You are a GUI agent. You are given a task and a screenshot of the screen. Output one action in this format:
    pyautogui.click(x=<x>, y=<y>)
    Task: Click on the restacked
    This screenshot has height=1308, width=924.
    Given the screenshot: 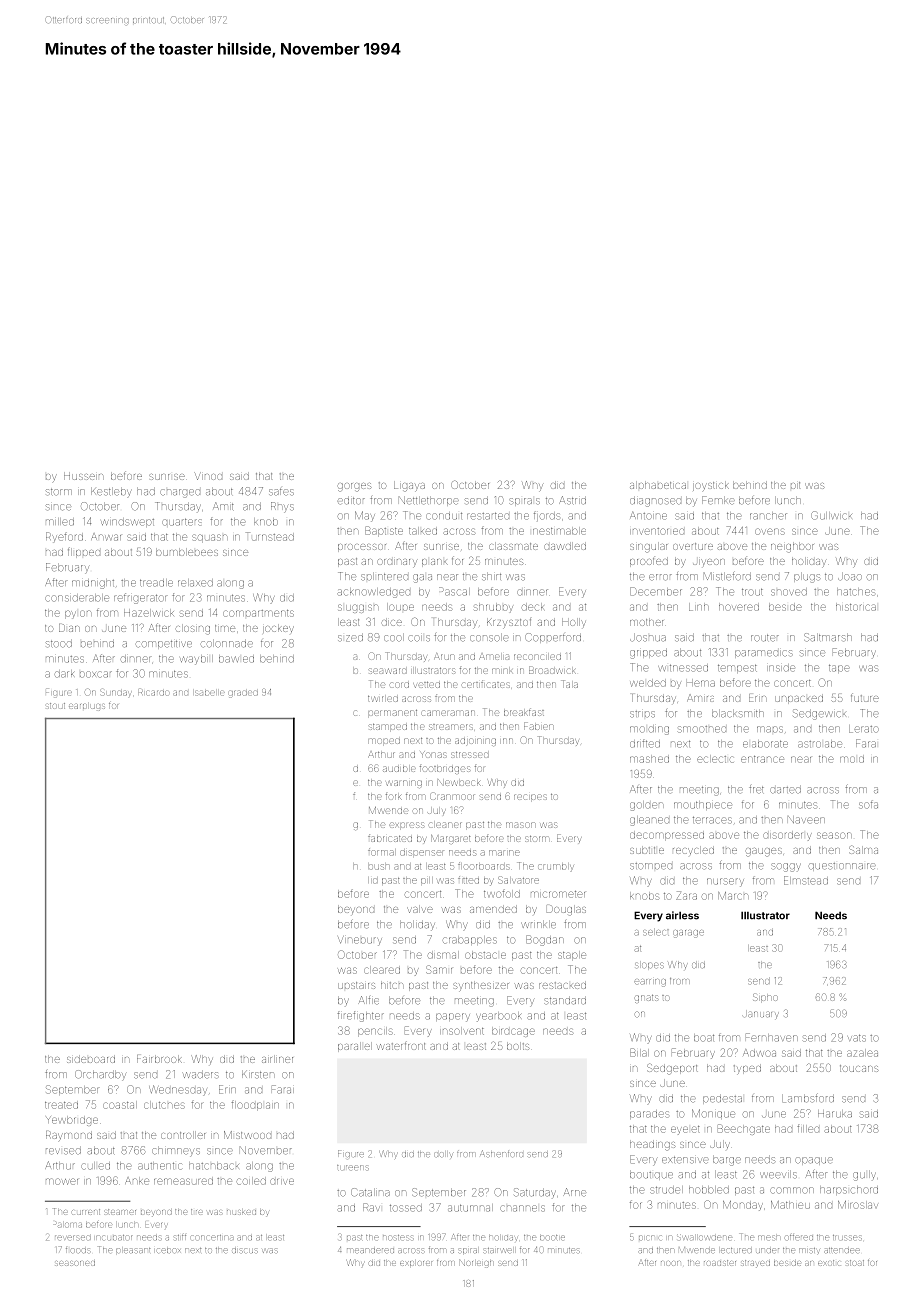 What is the action you would take?
    pyautogui.click(x=562, y=985)
